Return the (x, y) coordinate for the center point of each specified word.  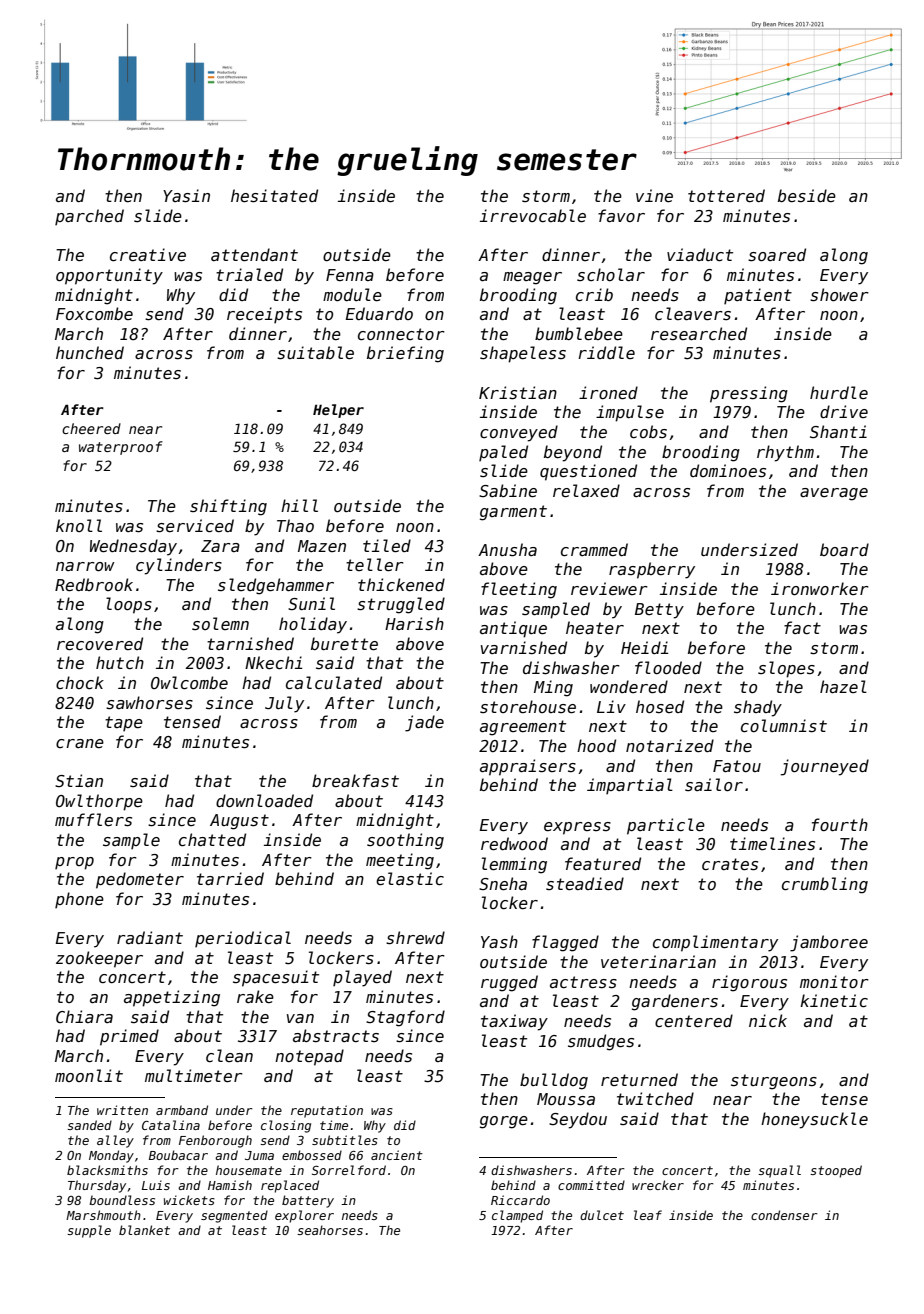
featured (603, 863)
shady (758, 708)
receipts (264, 315)
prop (74, 863)
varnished (524, 647)
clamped (517, 1216)
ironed (608, 392)
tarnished (250, 644)
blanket (144, 1230)
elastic (410, 878)
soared (777, 255)
